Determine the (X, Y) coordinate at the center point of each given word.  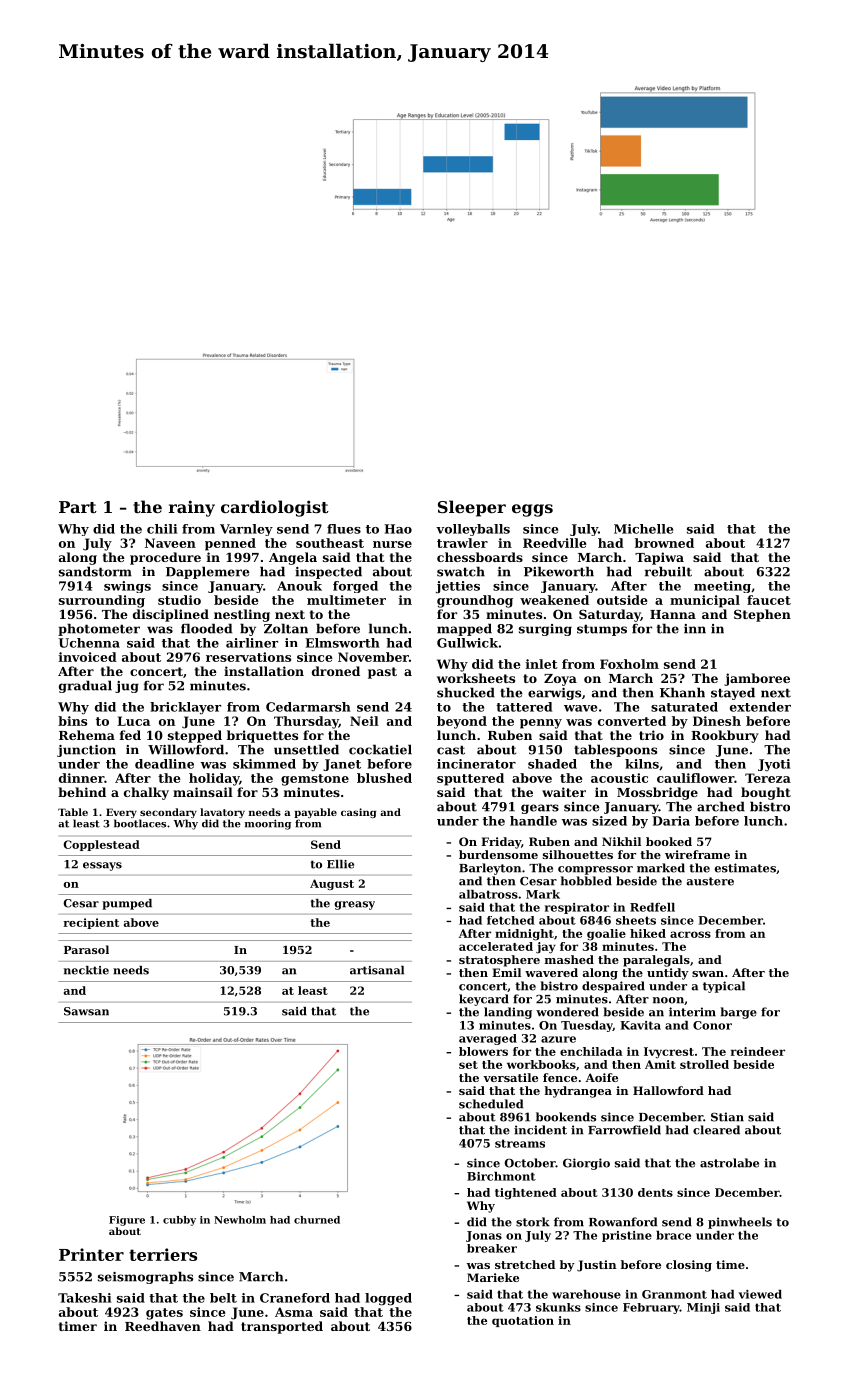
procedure (165, 558)
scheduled (491, 1104)
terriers (163, 1254)
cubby (179, 1221)
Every (121, 813)
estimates (745, 868)
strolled (704, 1064)
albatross (488, 894)
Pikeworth (559, 571)
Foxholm (629, 664)
